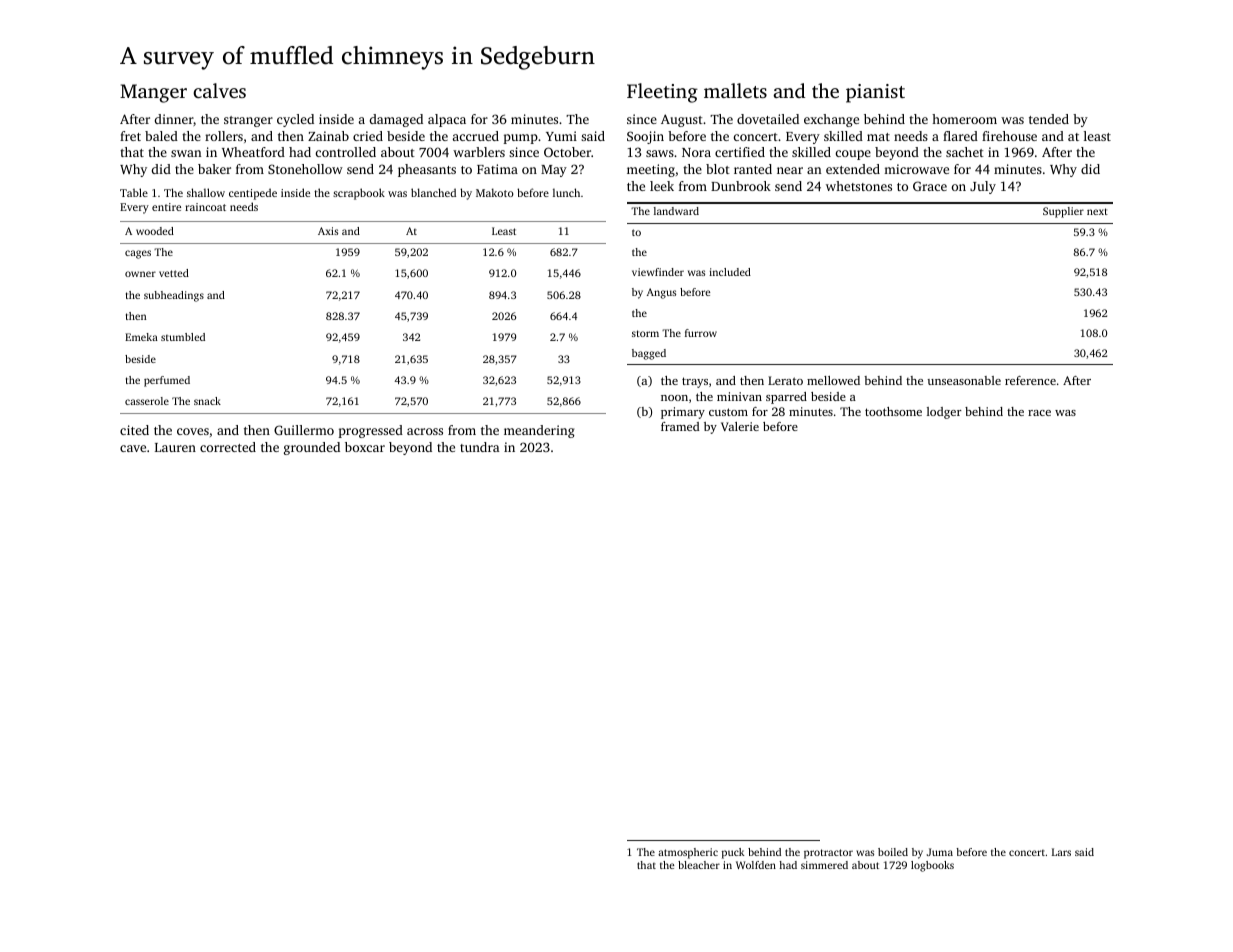 The image size is (1233, 952). What do you see at coordinates (756, 865) in the screenshot?
I see `Wolfden` at bounding box center [756, 865].
